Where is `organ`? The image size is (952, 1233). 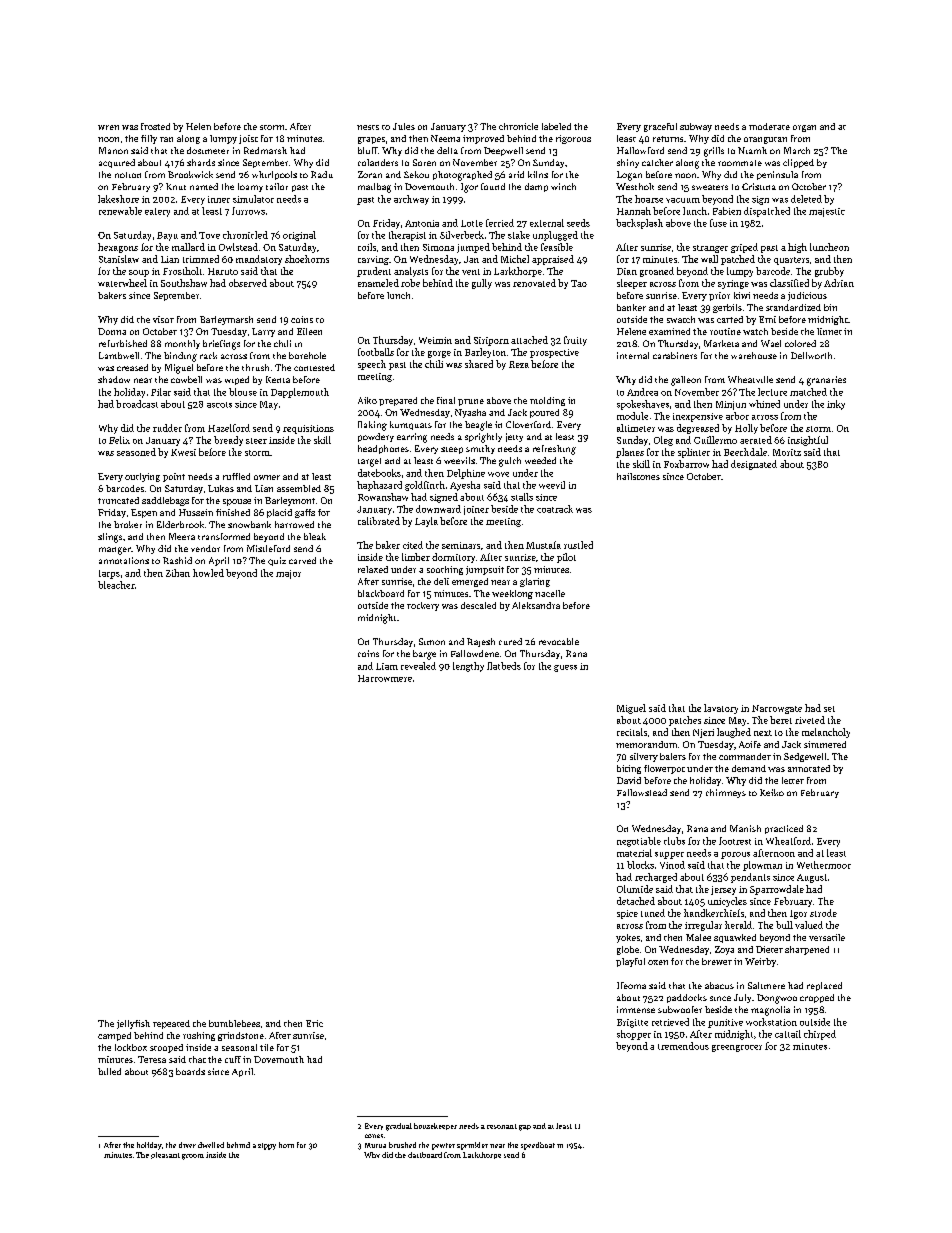 organ is located at coordinates (804, 128).
